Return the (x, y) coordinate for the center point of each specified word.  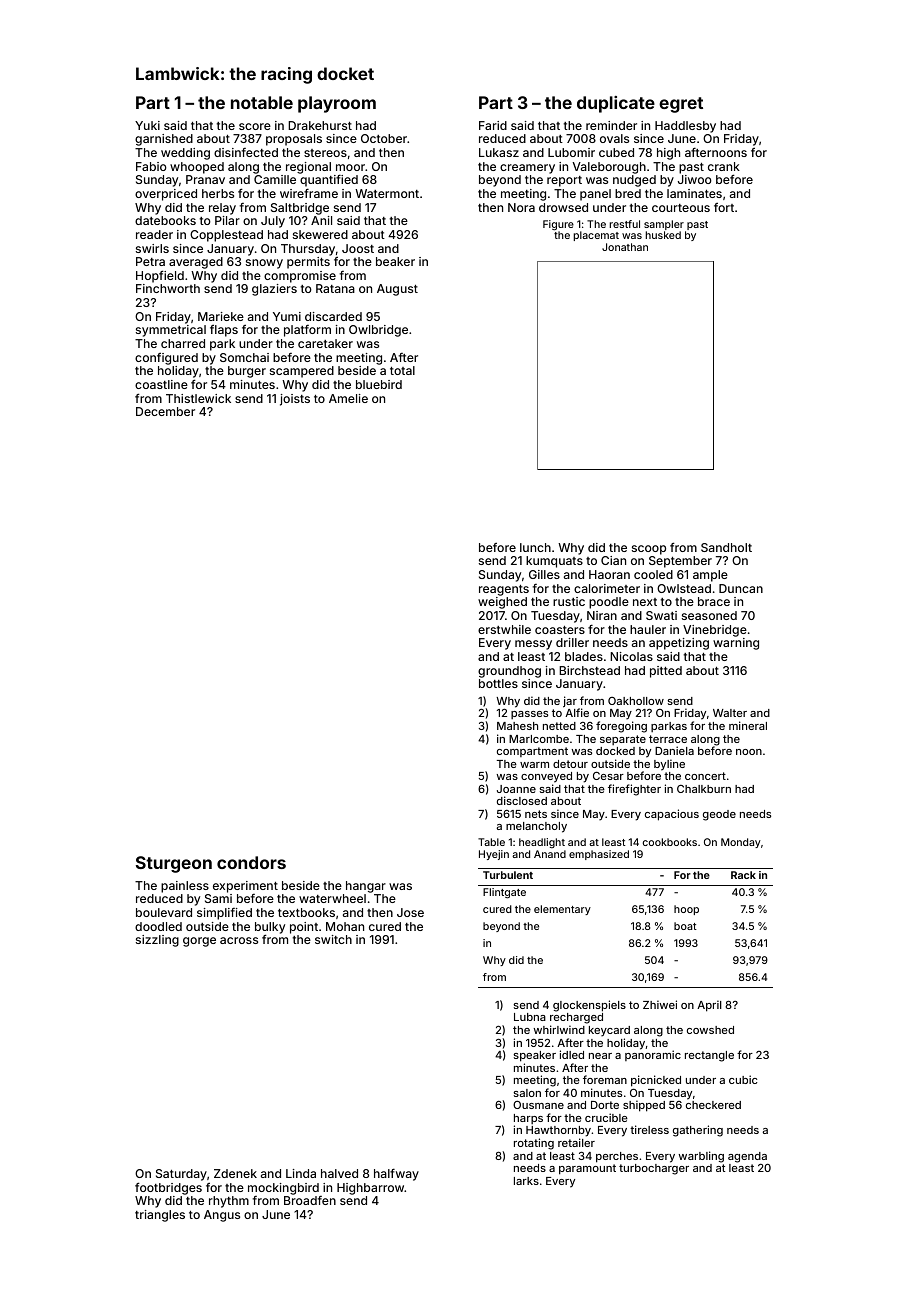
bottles (498, 683)
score (255, 126)
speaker (534, 1056)
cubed (616, 152)
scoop (649, 550)
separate (623, 740)
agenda (747, 1157)
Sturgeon (174, 864)
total (402, 370)
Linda (301, 1173)
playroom (337, 104)
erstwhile (504, 629)
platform (307, 331)
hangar (366, 887)
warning (736, 644)
